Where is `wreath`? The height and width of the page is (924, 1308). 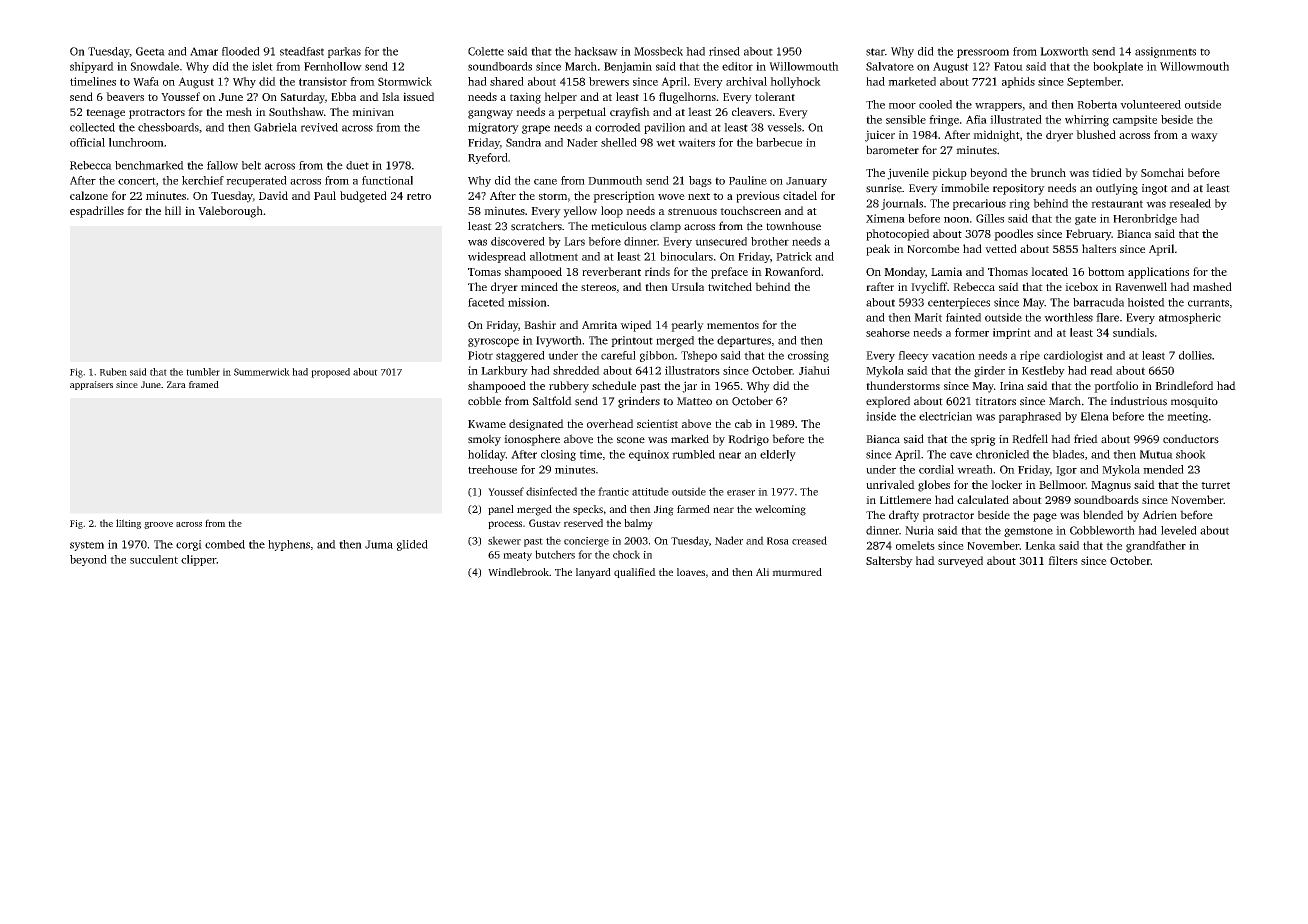 wreath is located at coordinates (975, 469).
